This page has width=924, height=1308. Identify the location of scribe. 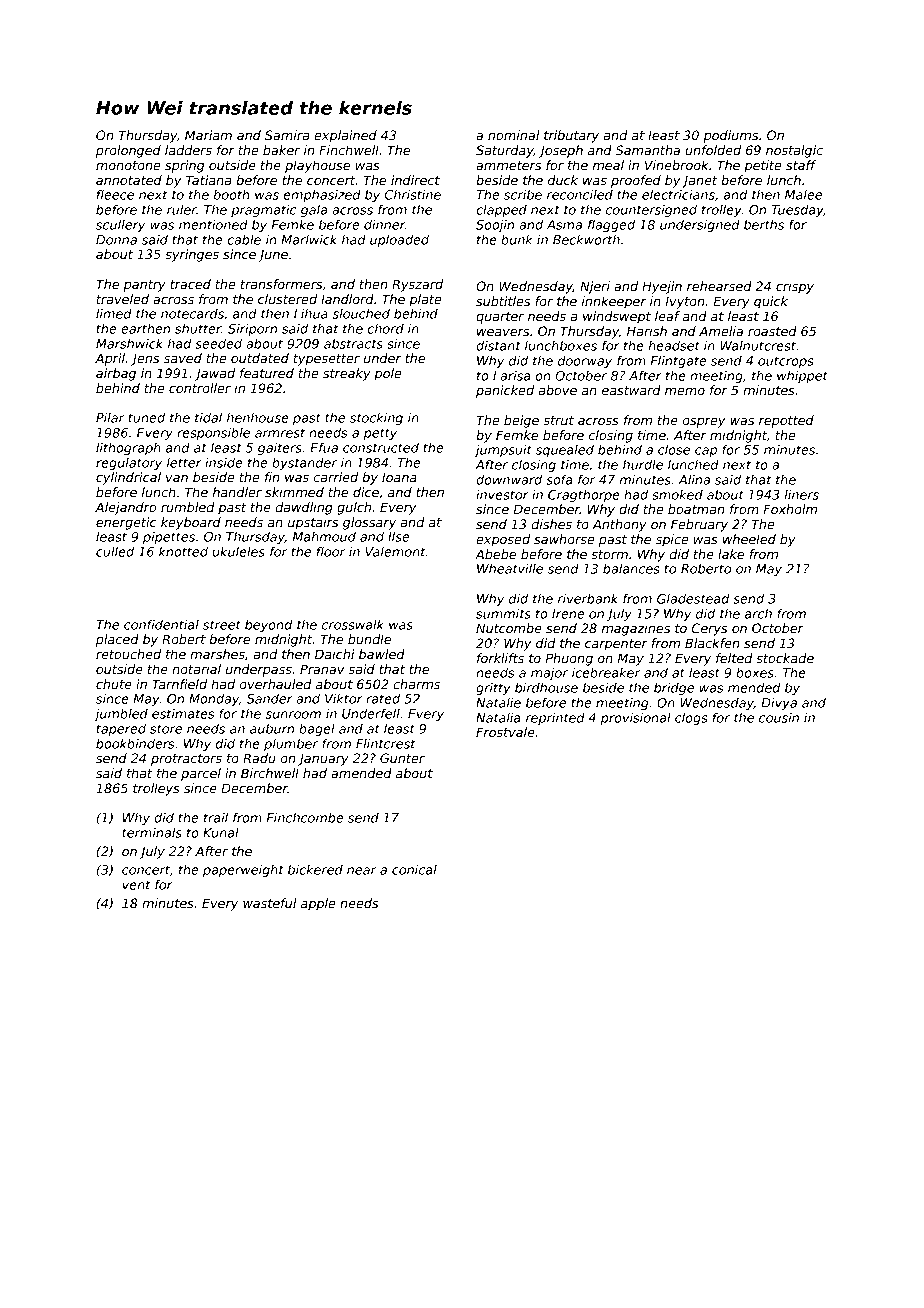
(523, 194).
